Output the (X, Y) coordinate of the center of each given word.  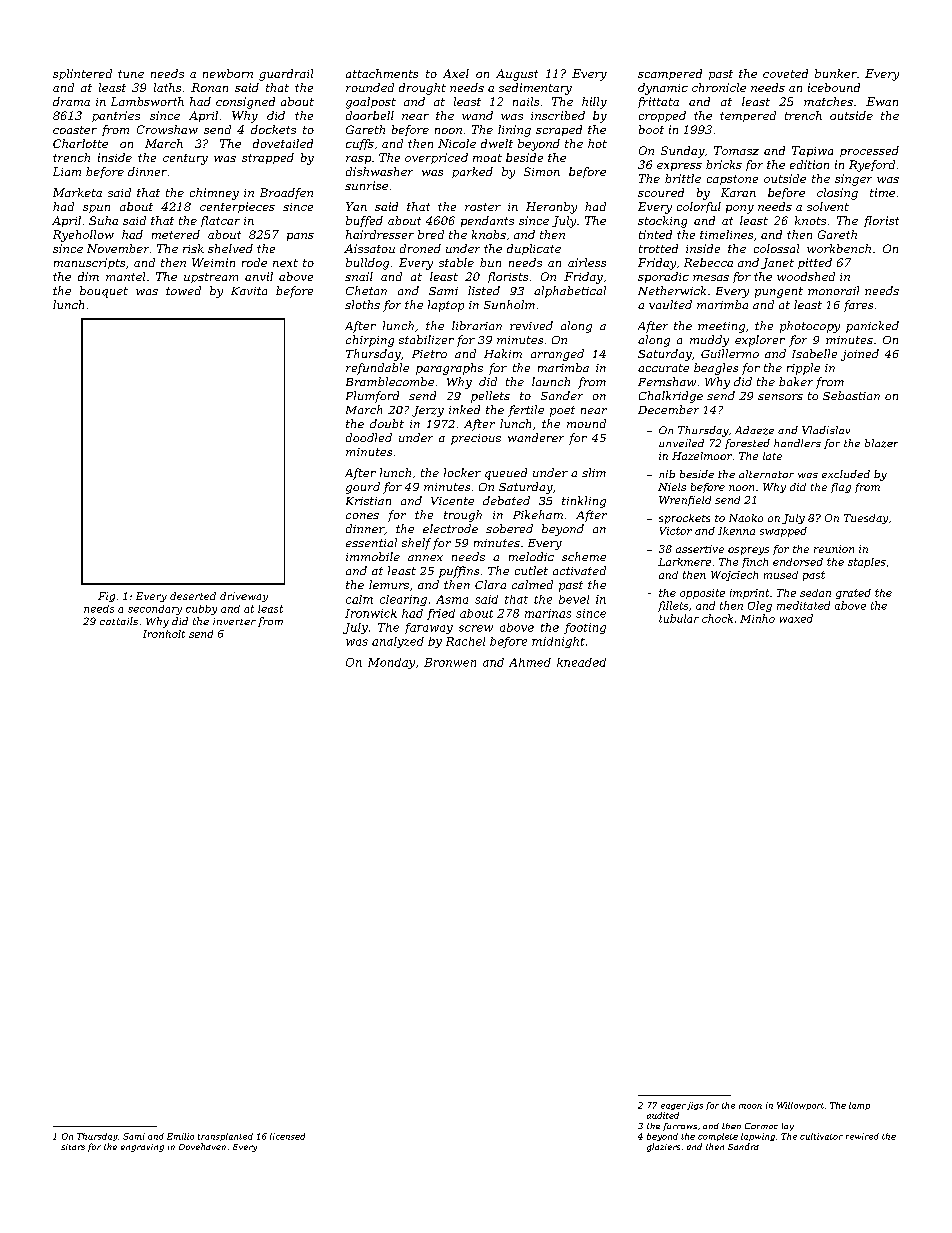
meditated (803, 605)
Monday (391, 663)
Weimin (213, 262)
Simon (542, 171)
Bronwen (450, 662)
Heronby (551, 208)
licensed (287, 1136)
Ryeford (872, 166)
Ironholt (164, 634)
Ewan (882, 101)
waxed (796, 618)
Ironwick (371, 613)
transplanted (225, 1137)
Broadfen (286, 193)
